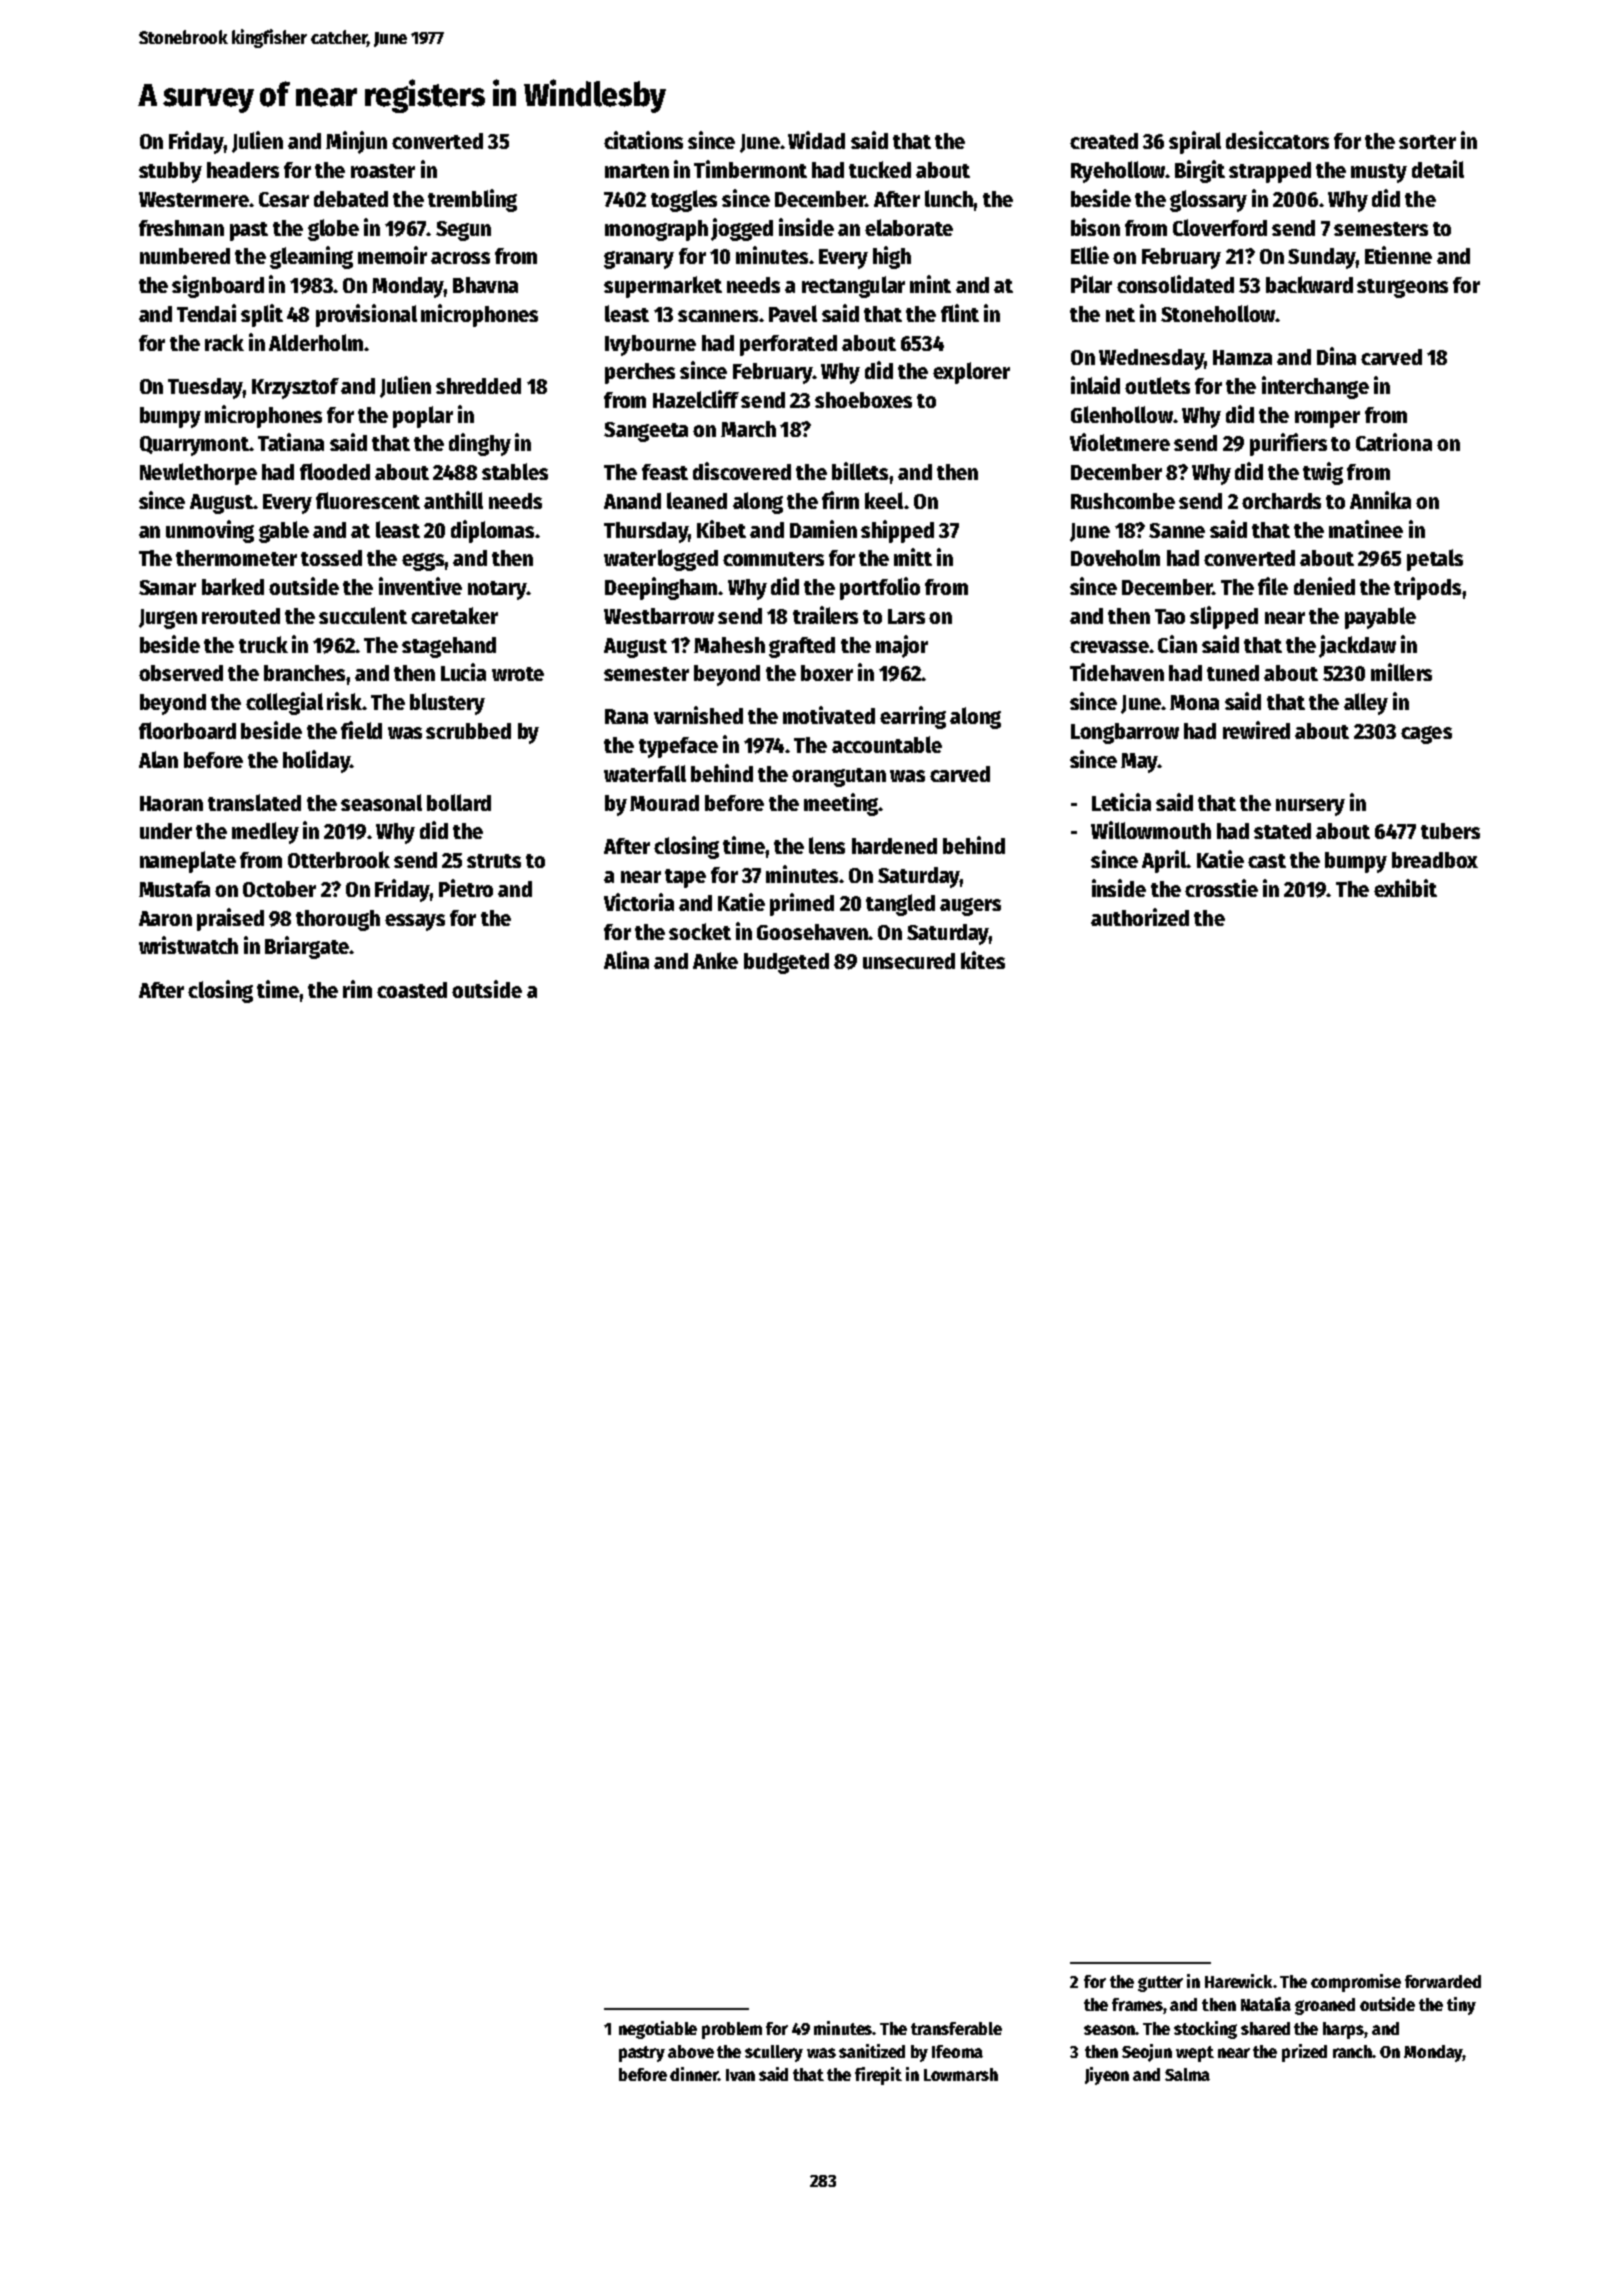  What do you see at coordinates (1164, 861) in the screenshot?
I see `April` at bounding box center [1164, 861].
